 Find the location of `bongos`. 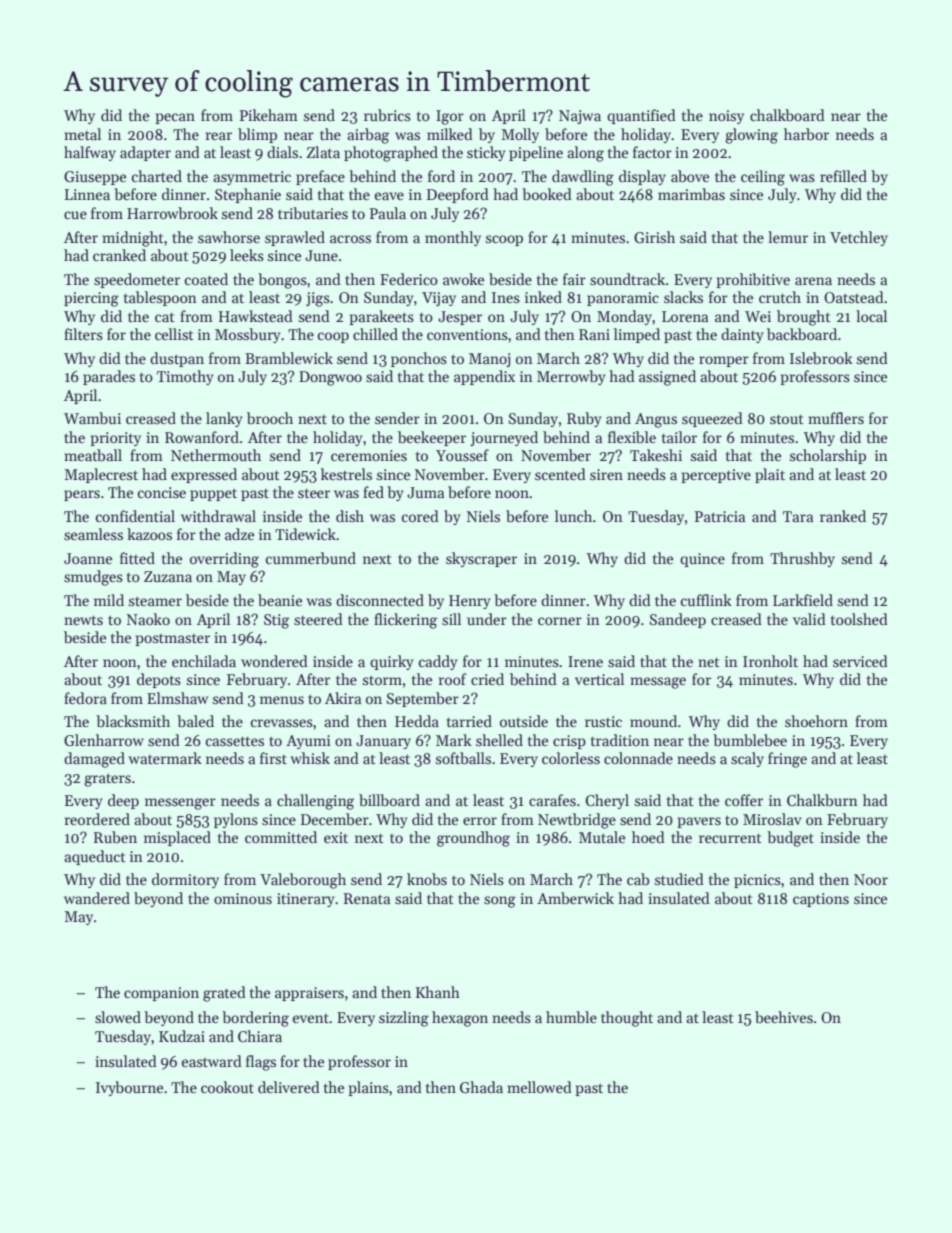

bongos is located at coordinates (282, 281).
